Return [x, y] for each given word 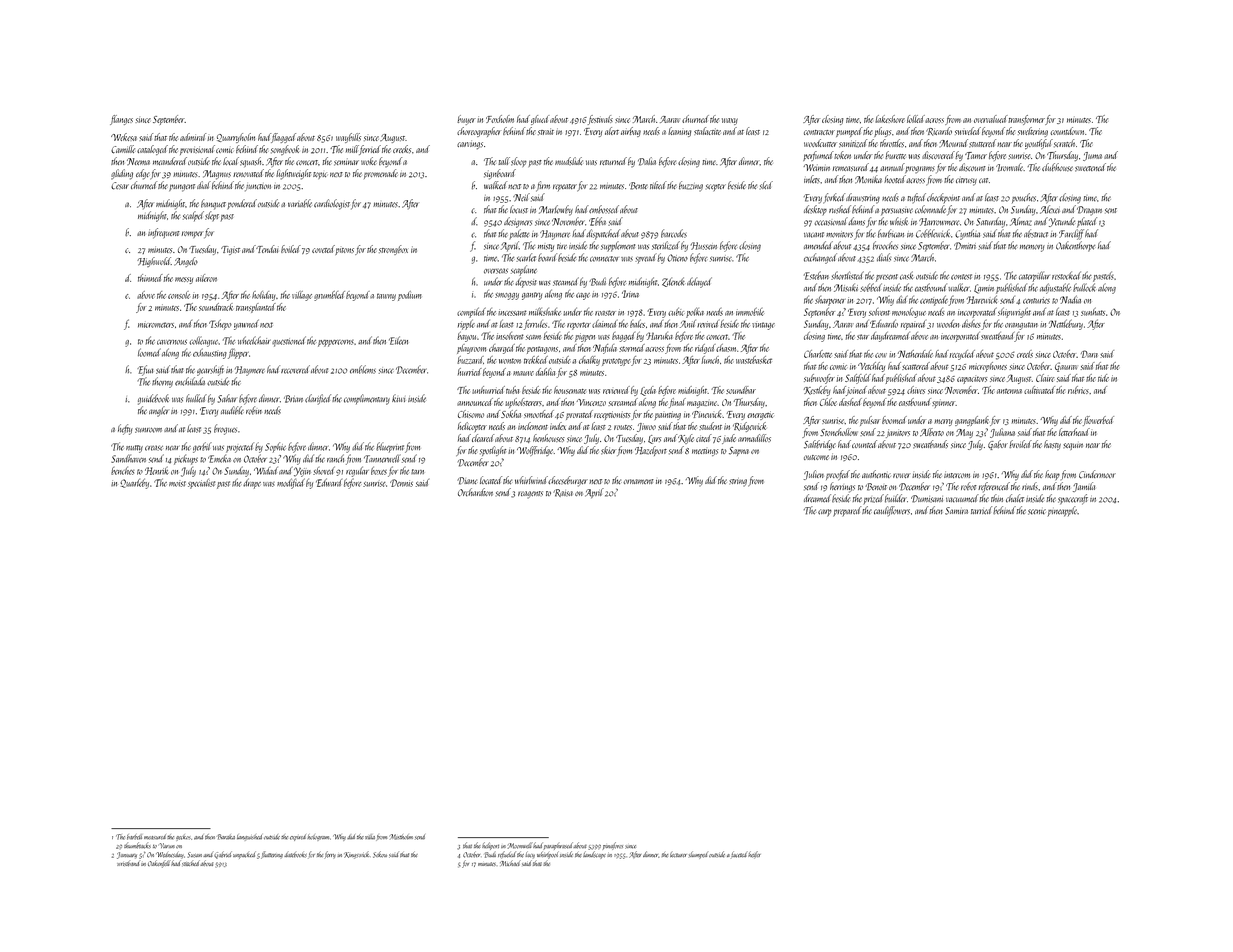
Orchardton [475, 492]
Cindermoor [1097, 474]
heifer [754, 854]
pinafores [613, 846]
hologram [318, 838]
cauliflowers [892, 511]
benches [122, 470]
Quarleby [134, 483]
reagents [530, 495]
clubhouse [1057, 167]
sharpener [830, 301]
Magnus [217, 175]
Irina [630, 294]
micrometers [156, 325]
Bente [638, 186]
